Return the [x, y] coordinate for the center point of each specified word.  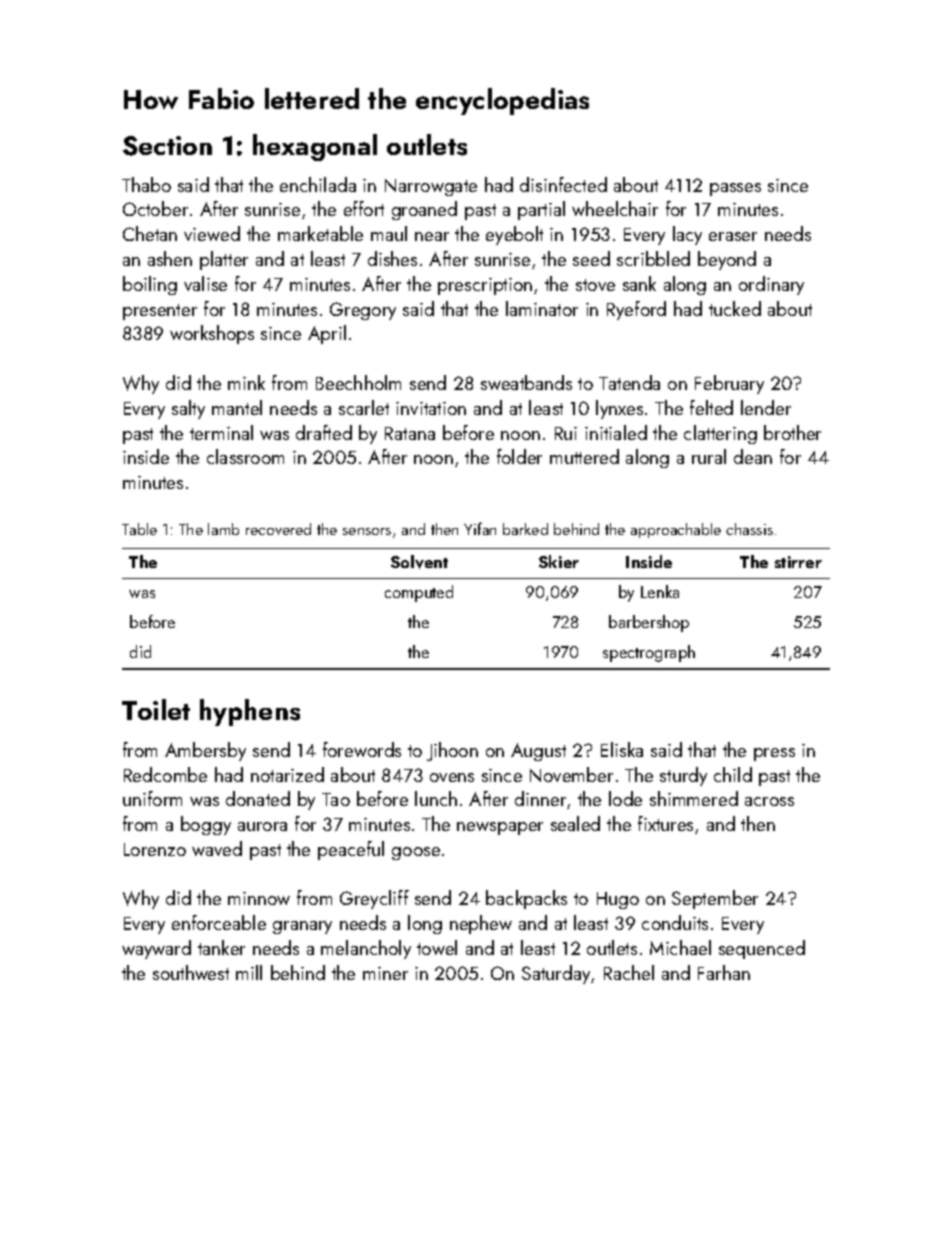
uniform [152, 798]
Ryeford [636, 310]
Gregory [363, 311]
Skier [559, 561]
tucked [735, 308]
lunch [436, 798]
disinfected [563, 184]
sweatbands [526, 382]
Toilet [156, 709]
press [774, 754]
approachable [676, 530]
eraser [733, 236]
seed [591, 258]
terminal [221, 432]
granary [302, 927]
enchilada [318, 184]
